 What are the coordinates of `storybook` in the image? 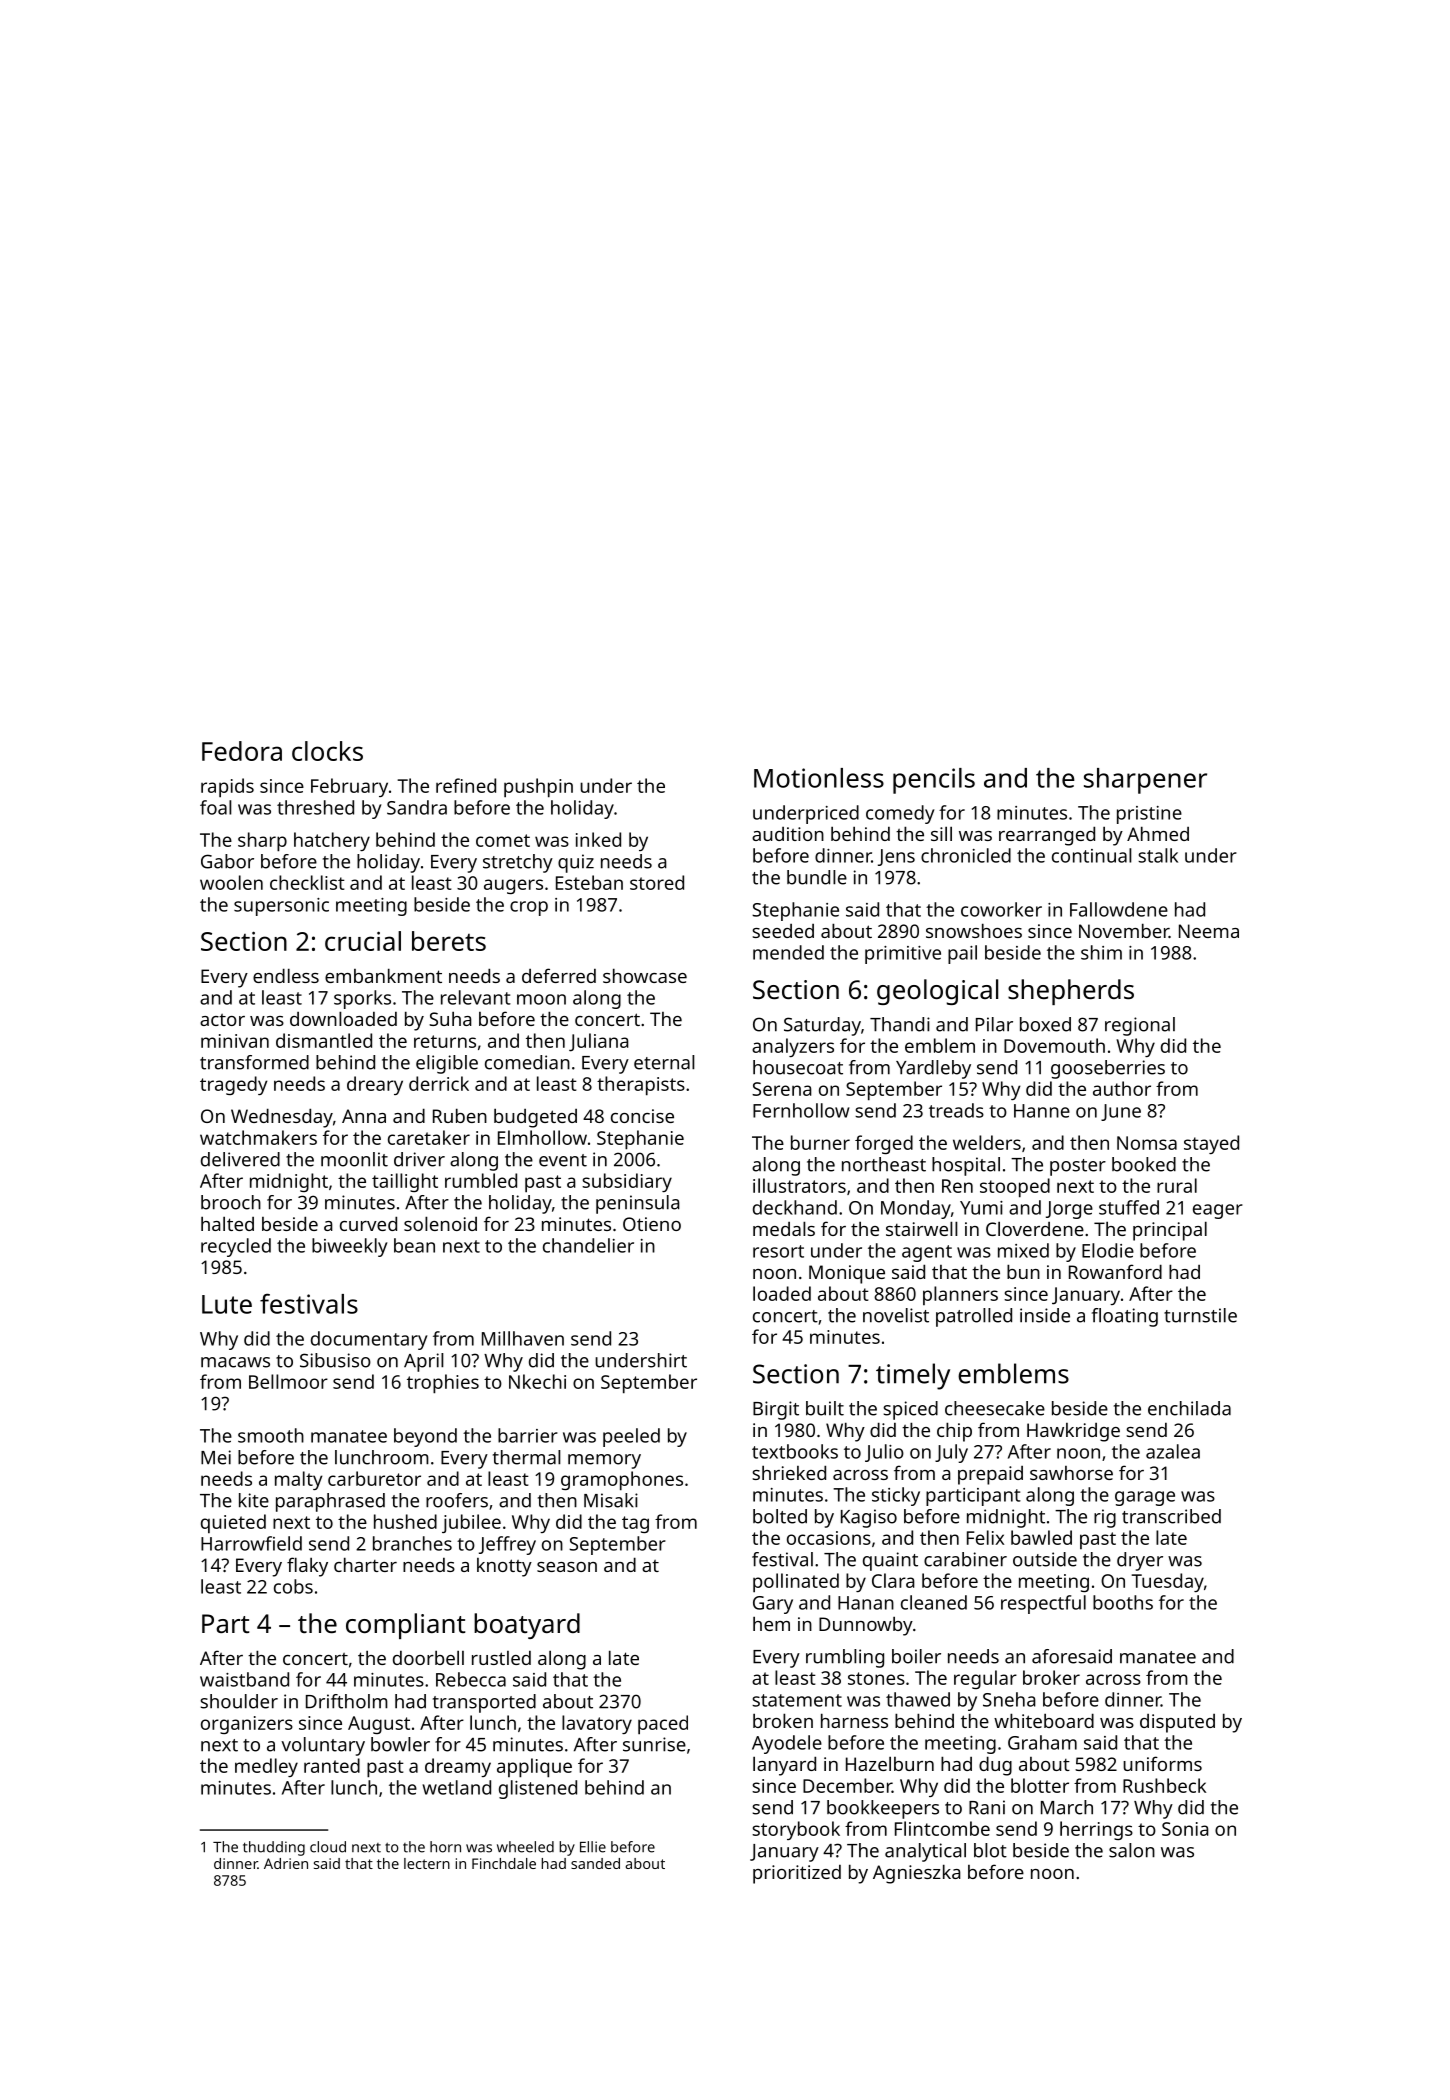 It's located at (796, 1830).
